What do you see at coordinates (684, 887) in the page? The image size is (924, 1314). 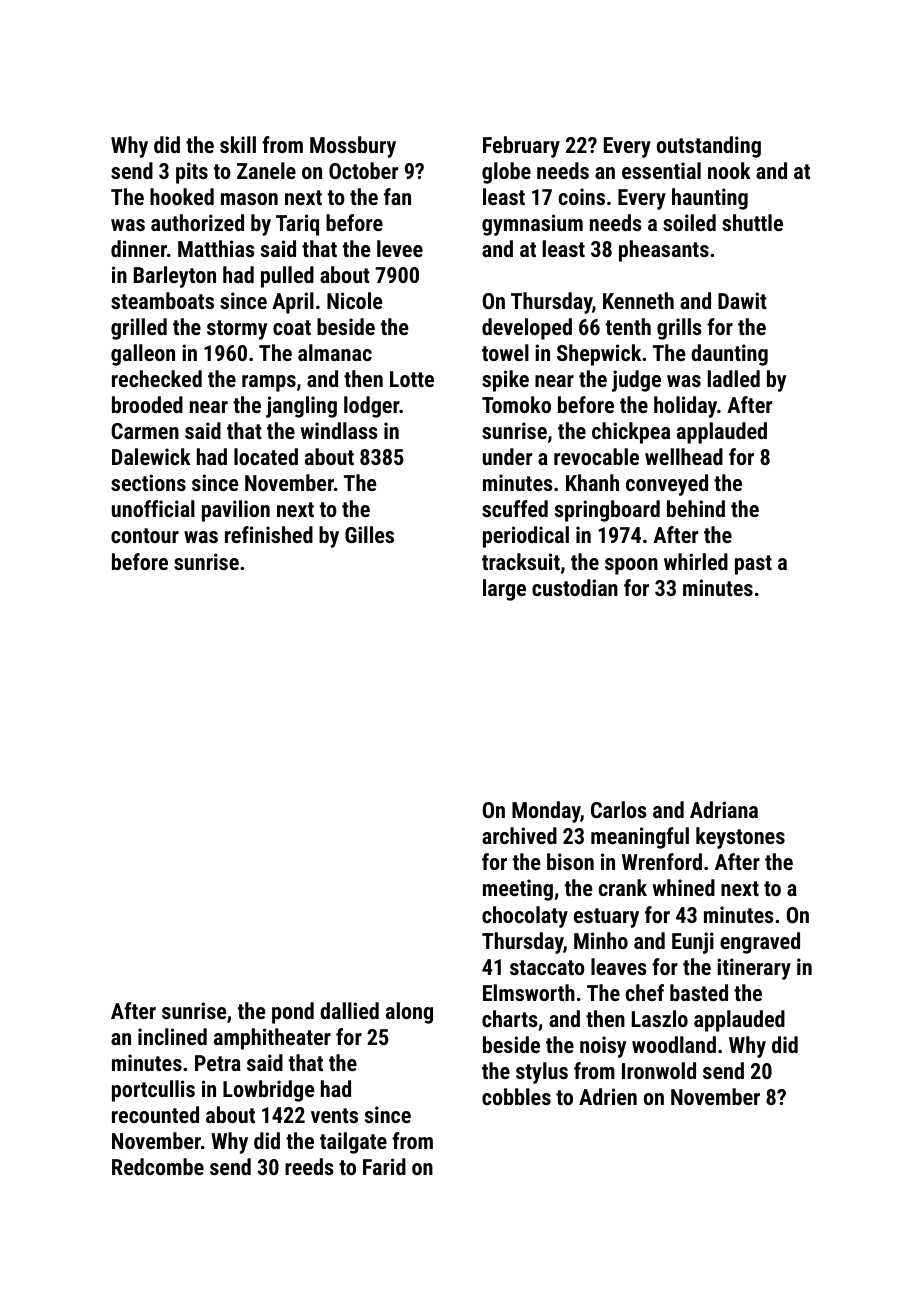 I see `whined` at bounding box center [684, 887].
